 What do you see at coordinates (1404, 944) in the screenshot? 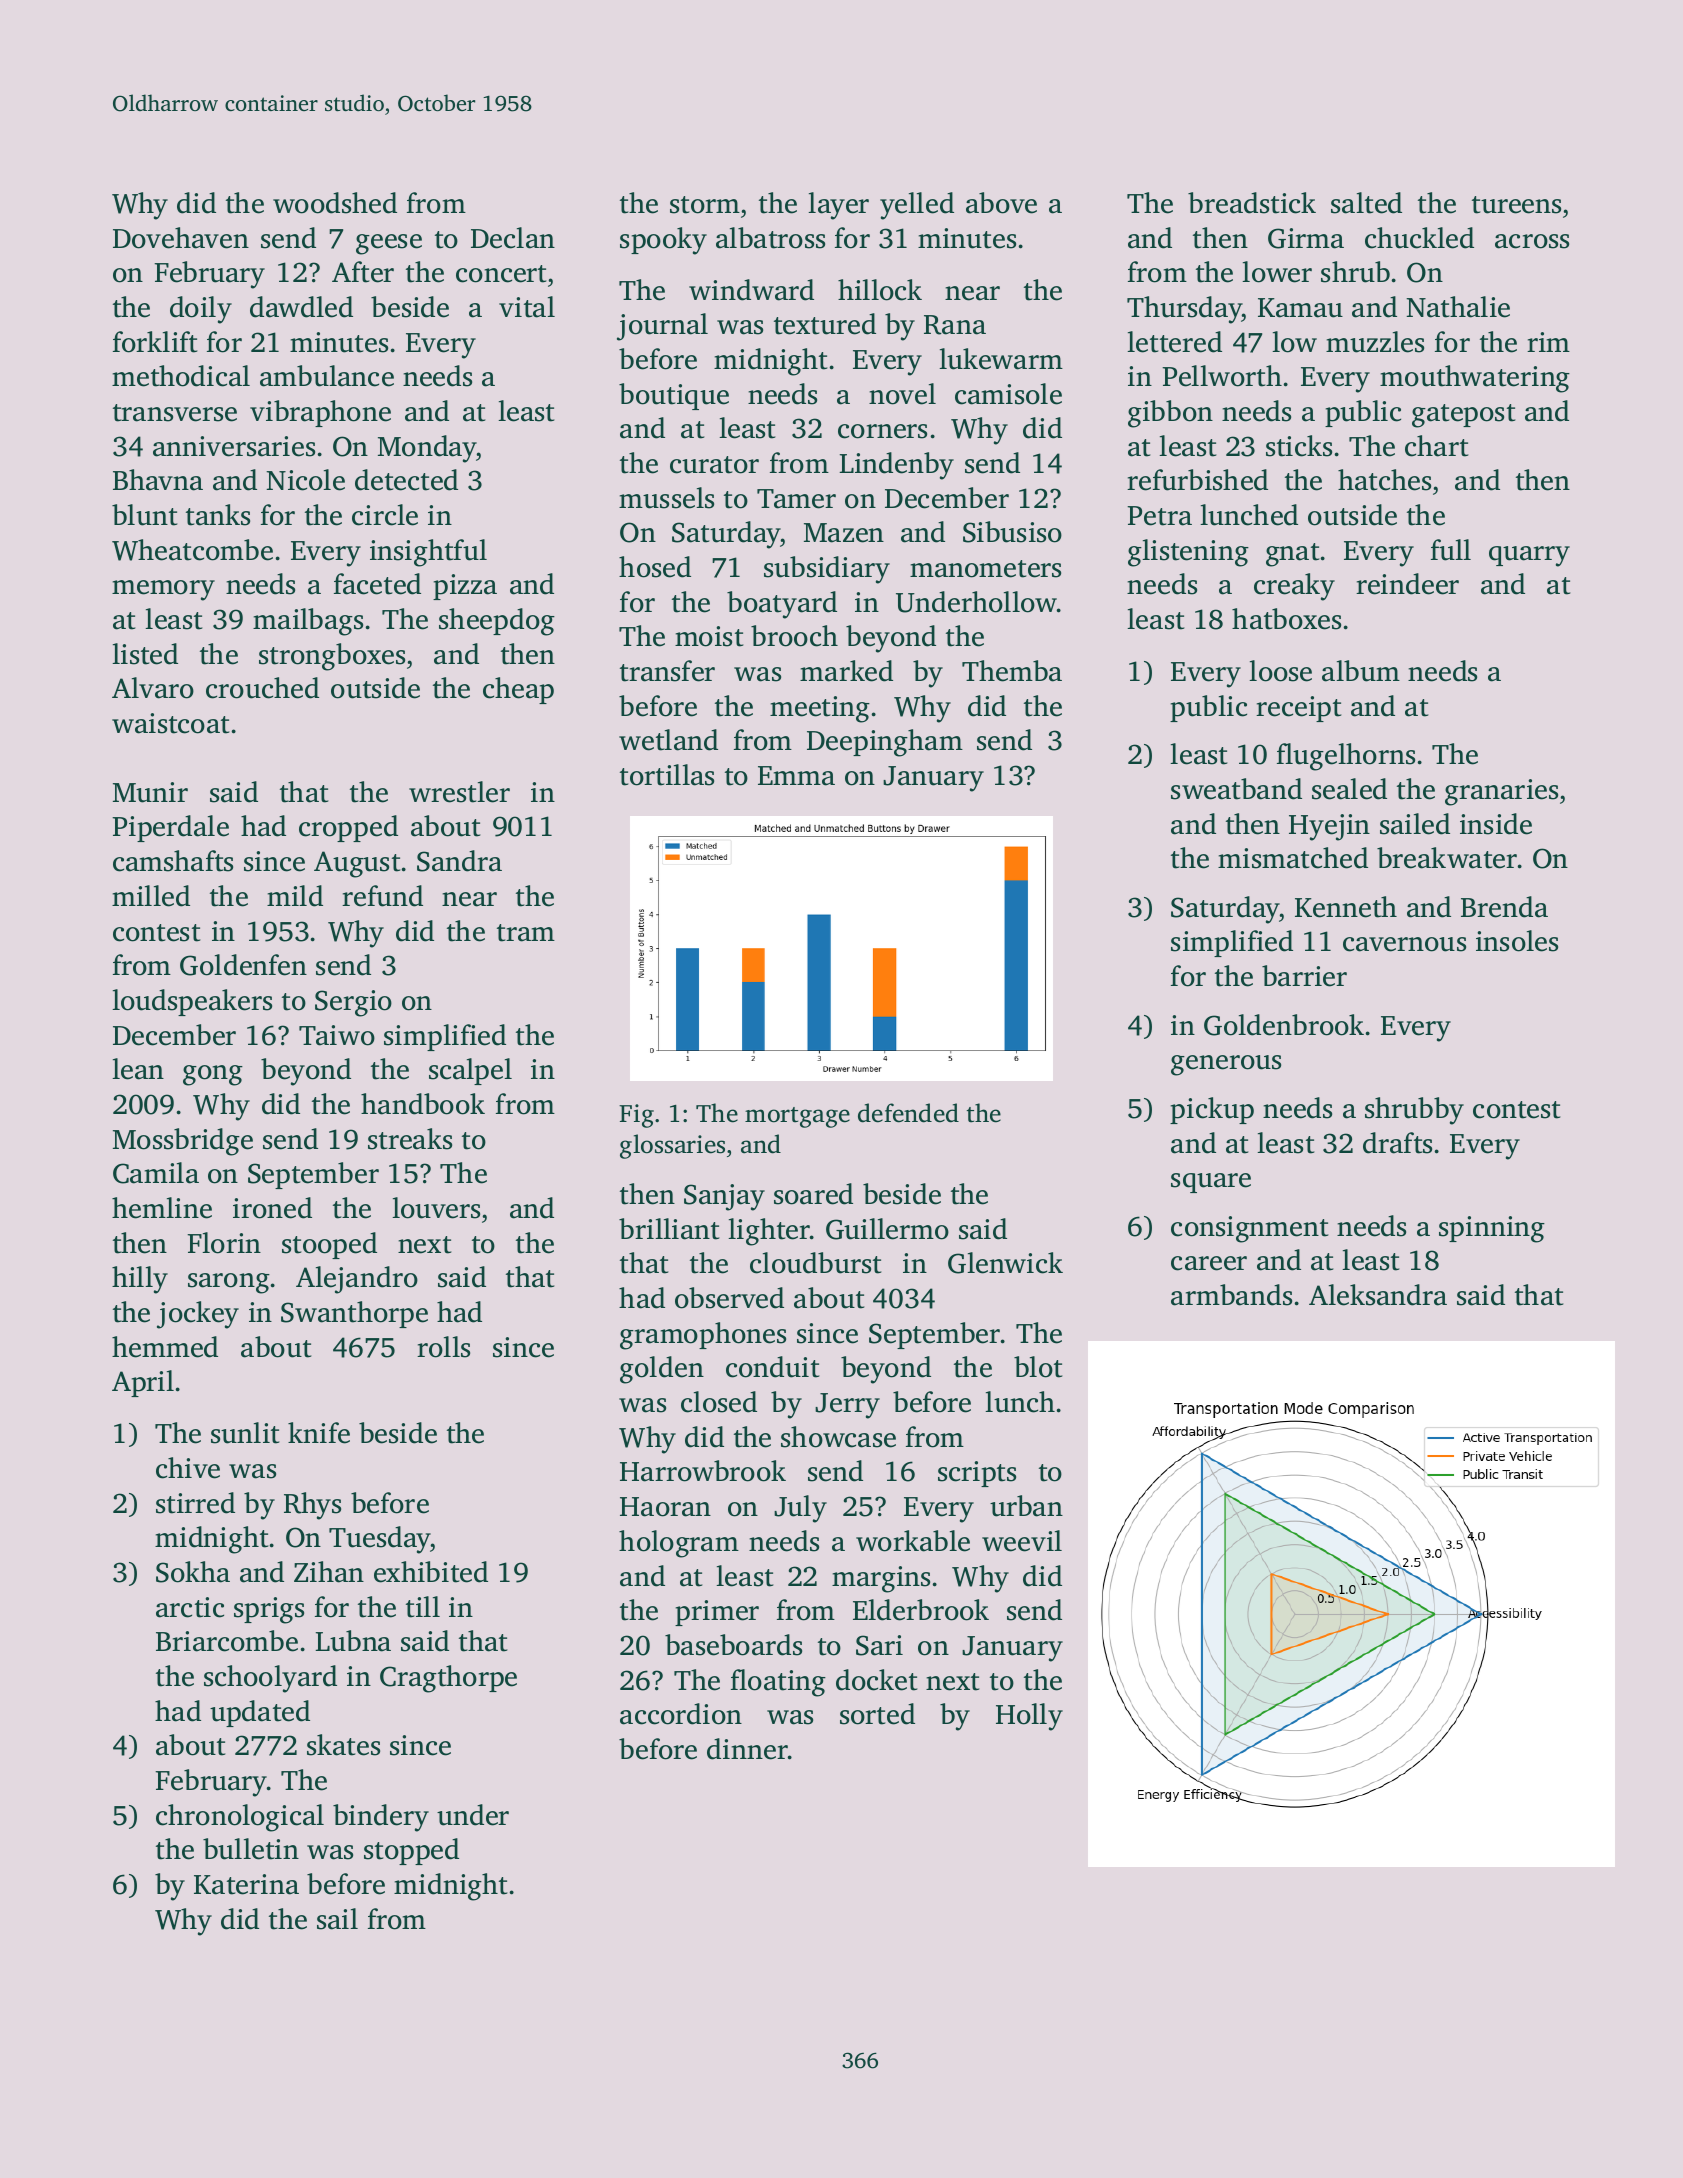
I see `cavernous` at bounding box center [1404, 944].
